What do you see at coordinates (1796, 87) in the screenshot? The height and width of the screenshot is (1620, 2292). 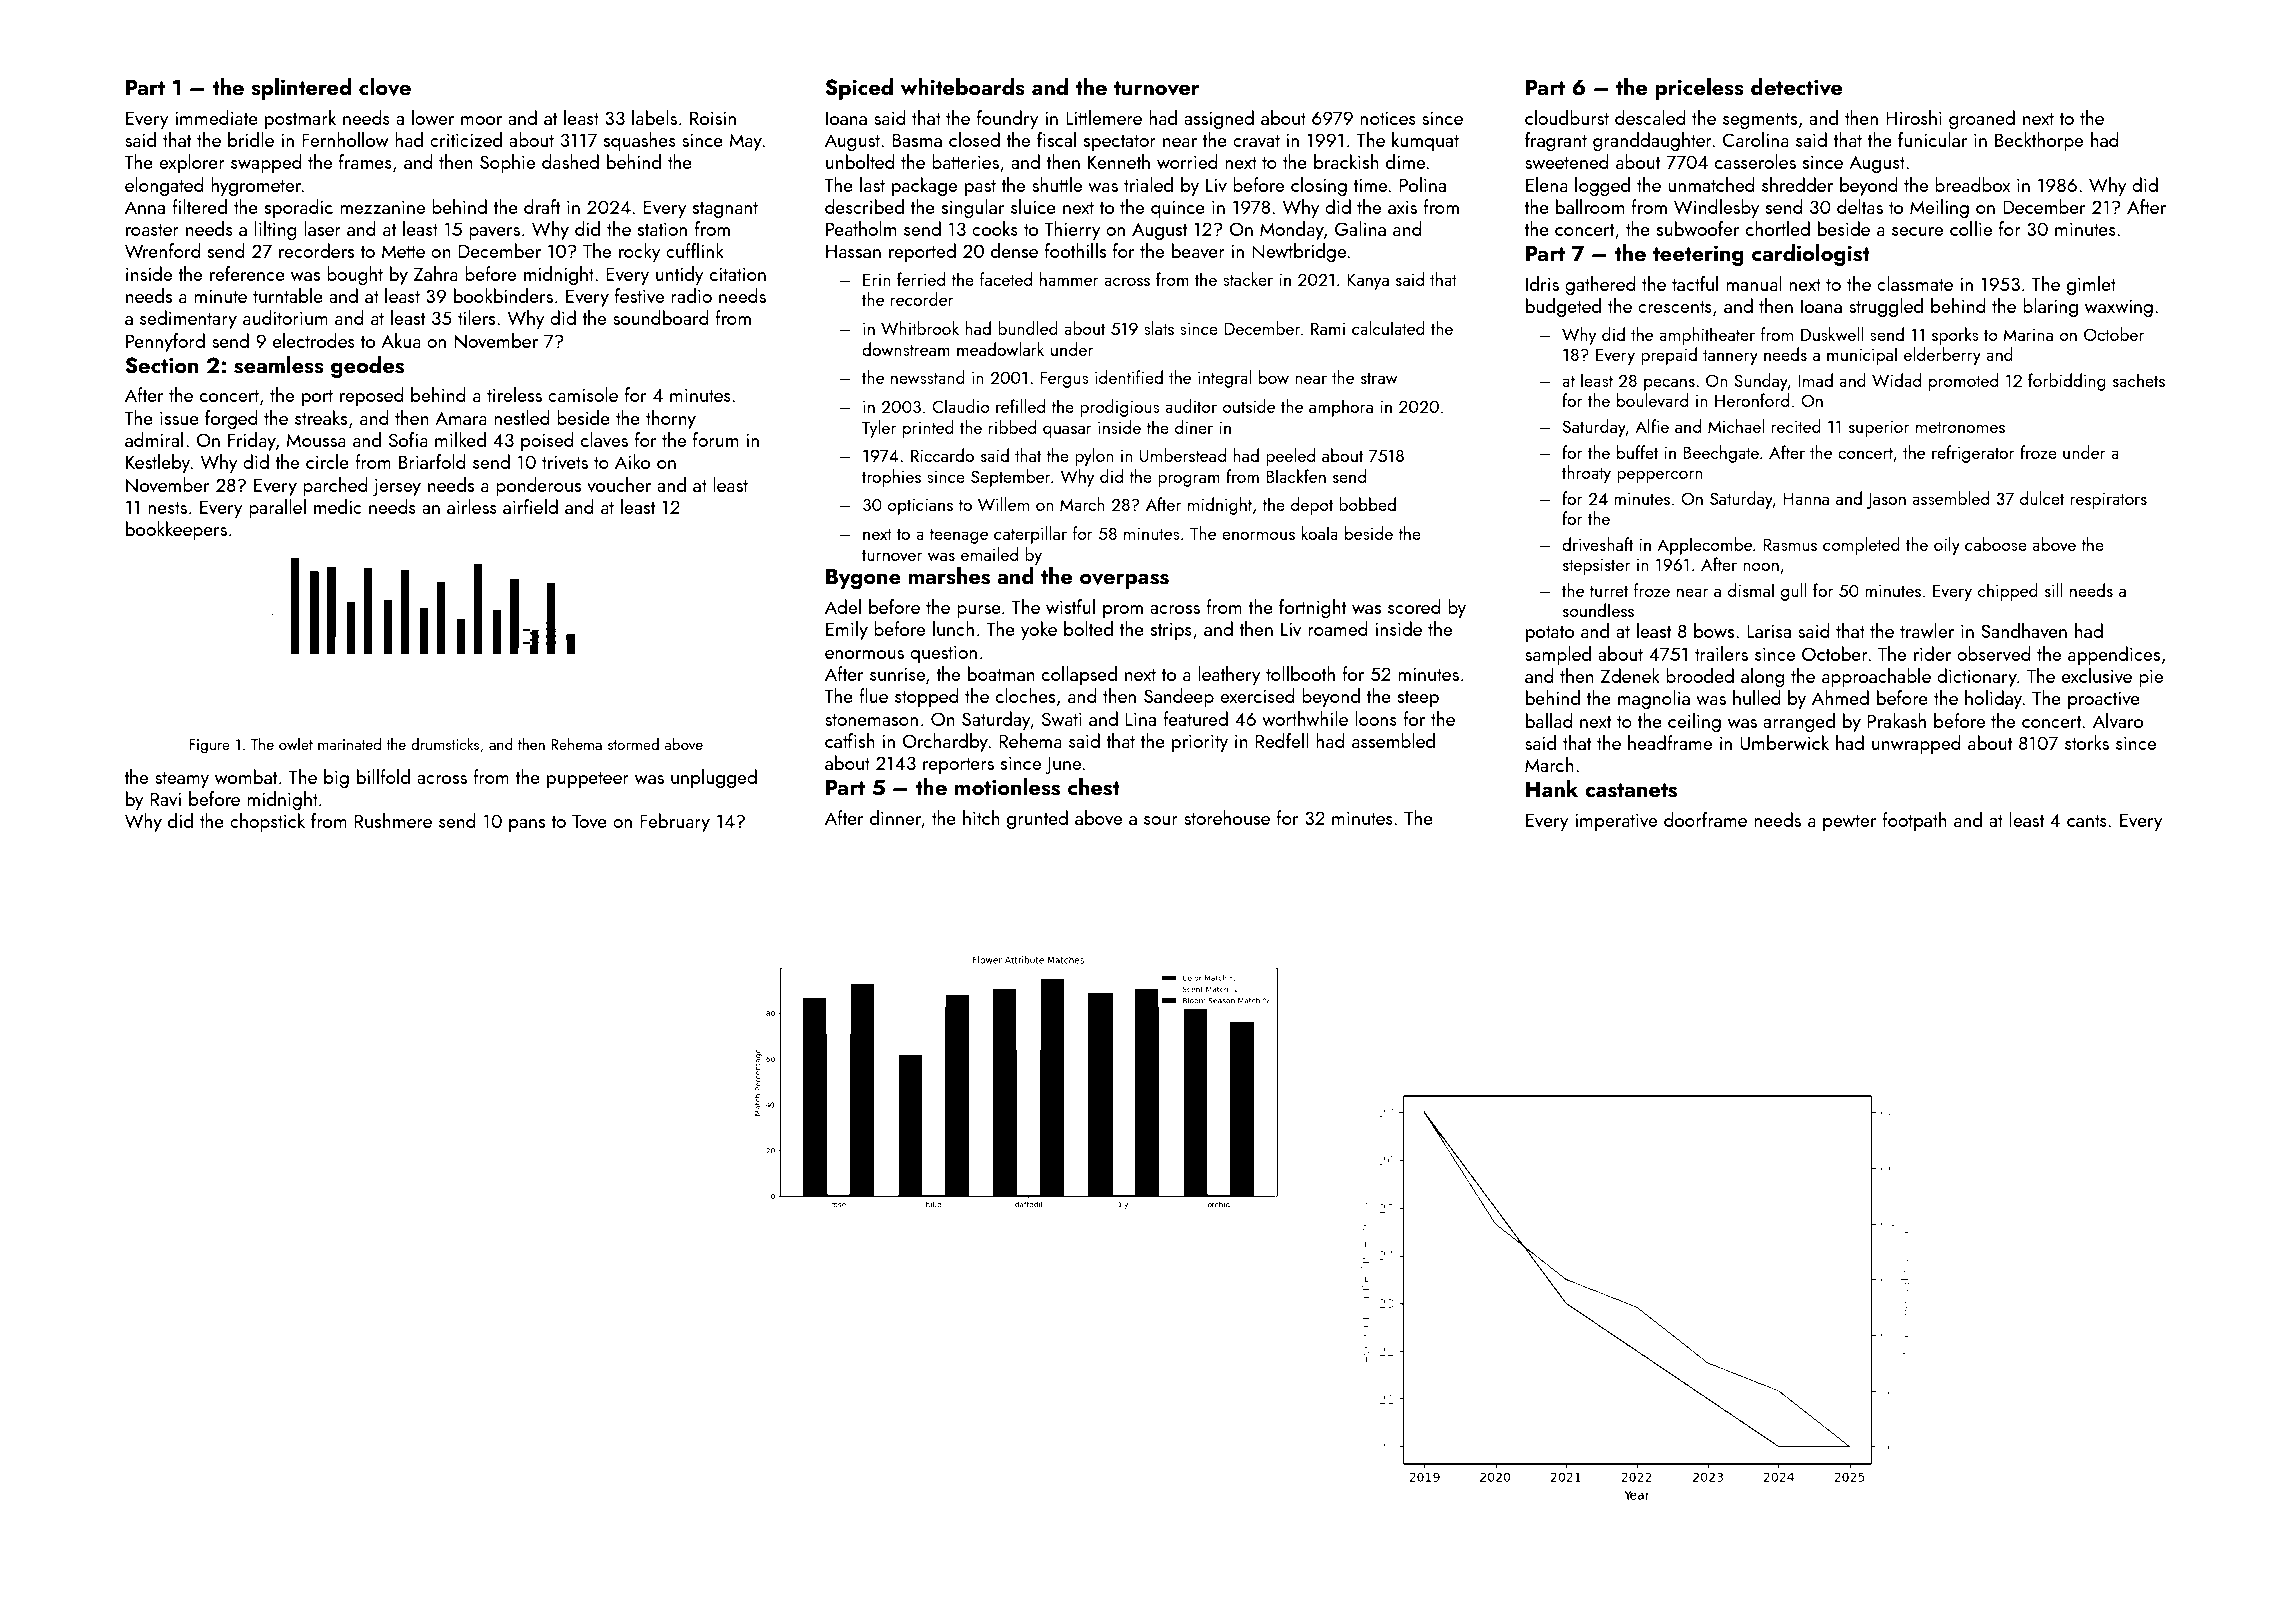 I see `detective` at bounding box center [1796, 87].
